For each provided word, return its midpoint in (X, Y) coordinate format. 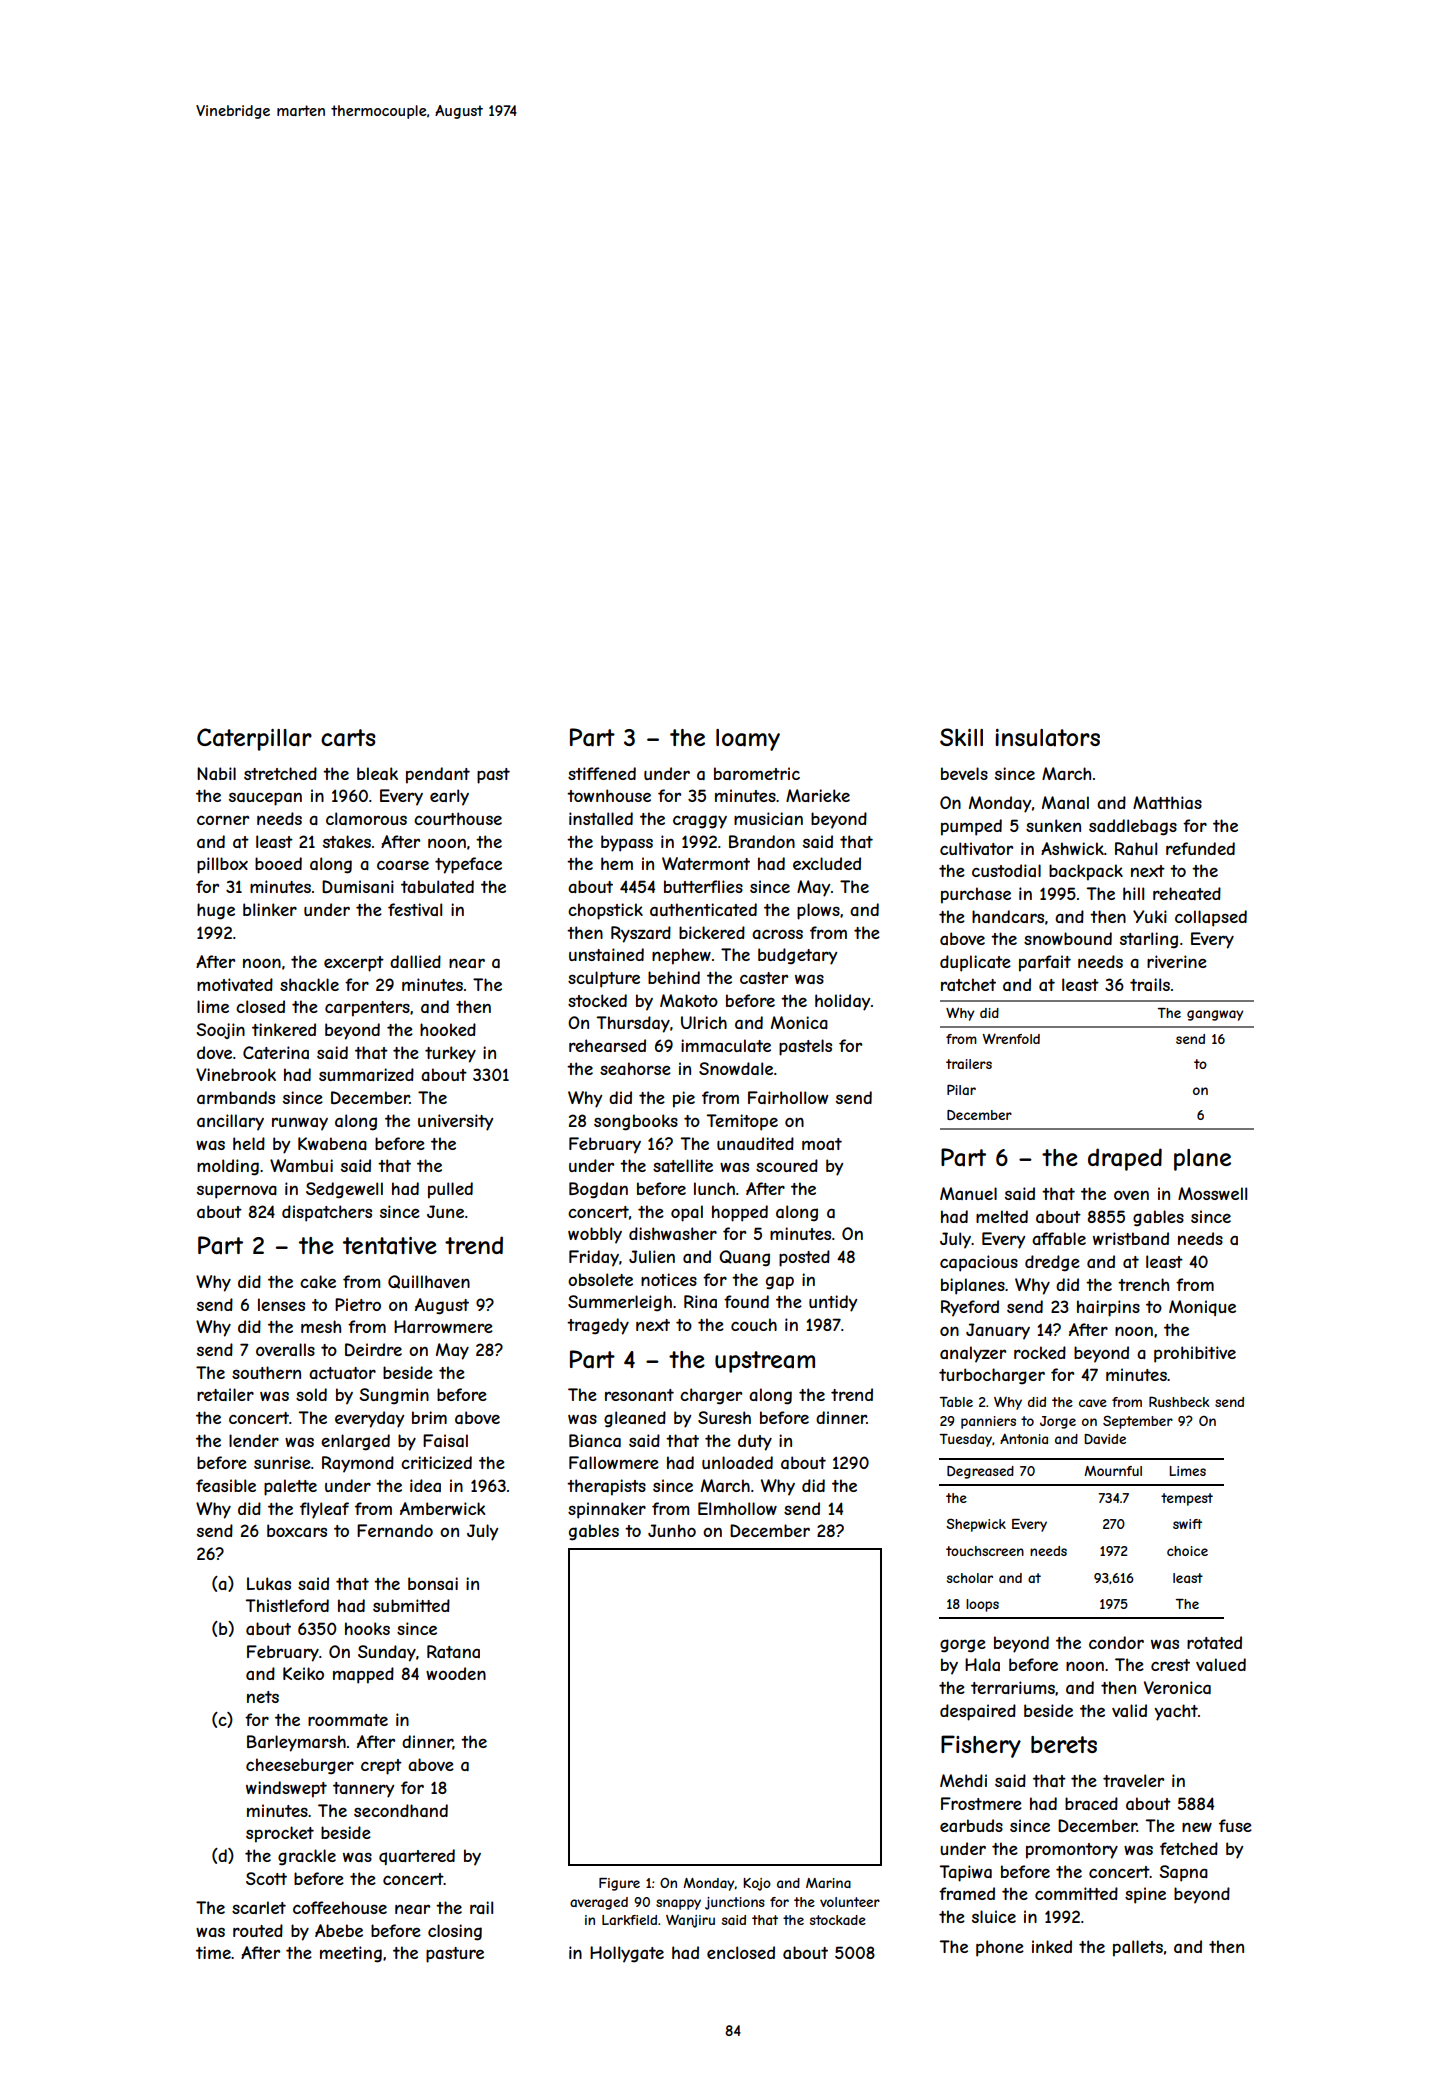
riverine (1177, 961)
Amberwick (442, 1508)
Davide (1105, 1439)
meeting (351, 1954)
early (449, 797)
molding (228, 1167)
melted (1002, 1216)
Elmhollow (737, 1508)
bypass (627, 843)
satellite (683, 1165)
